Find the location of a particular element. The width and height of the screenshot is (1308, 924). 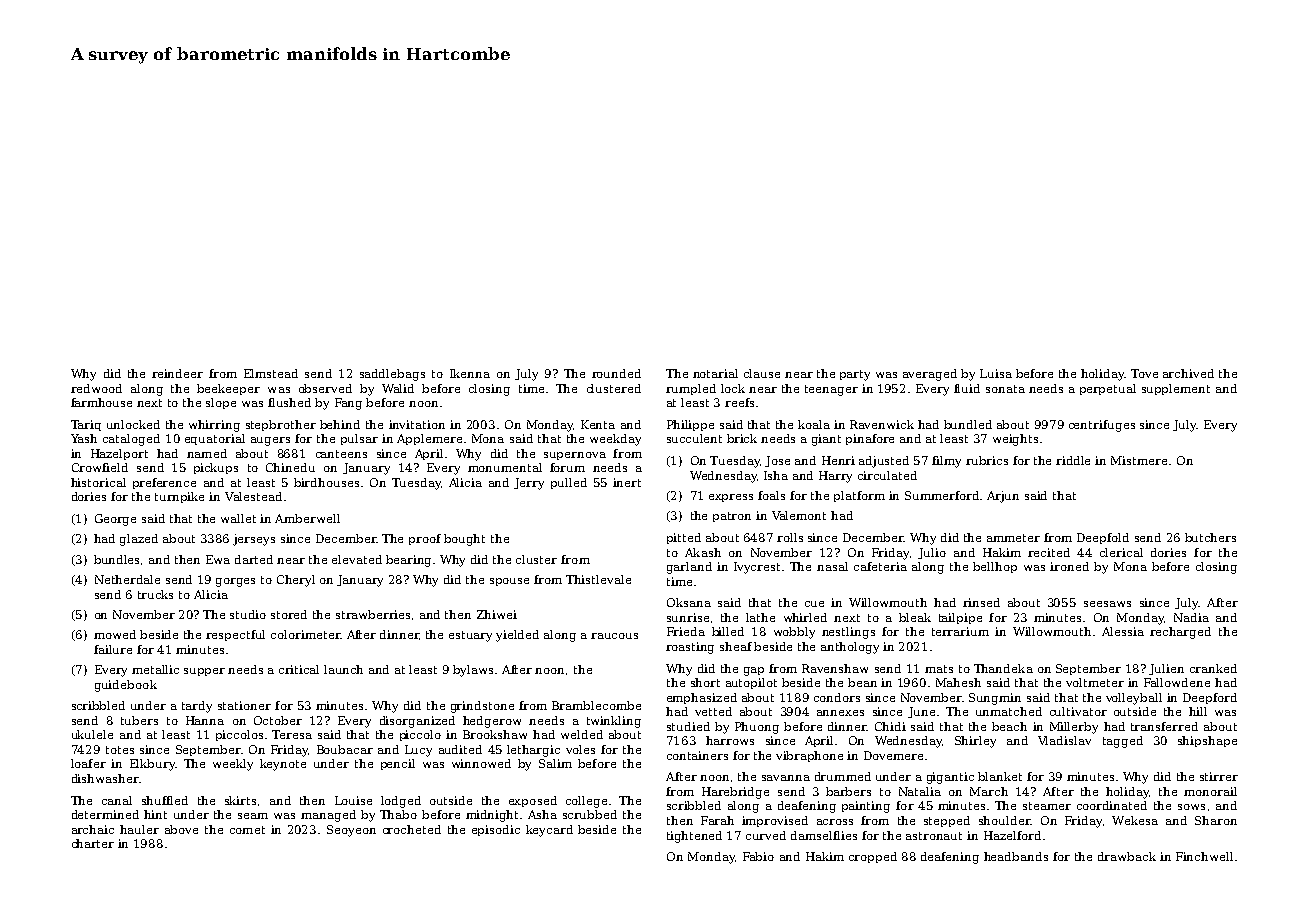

notarial is located at coordinates (715, 373).
